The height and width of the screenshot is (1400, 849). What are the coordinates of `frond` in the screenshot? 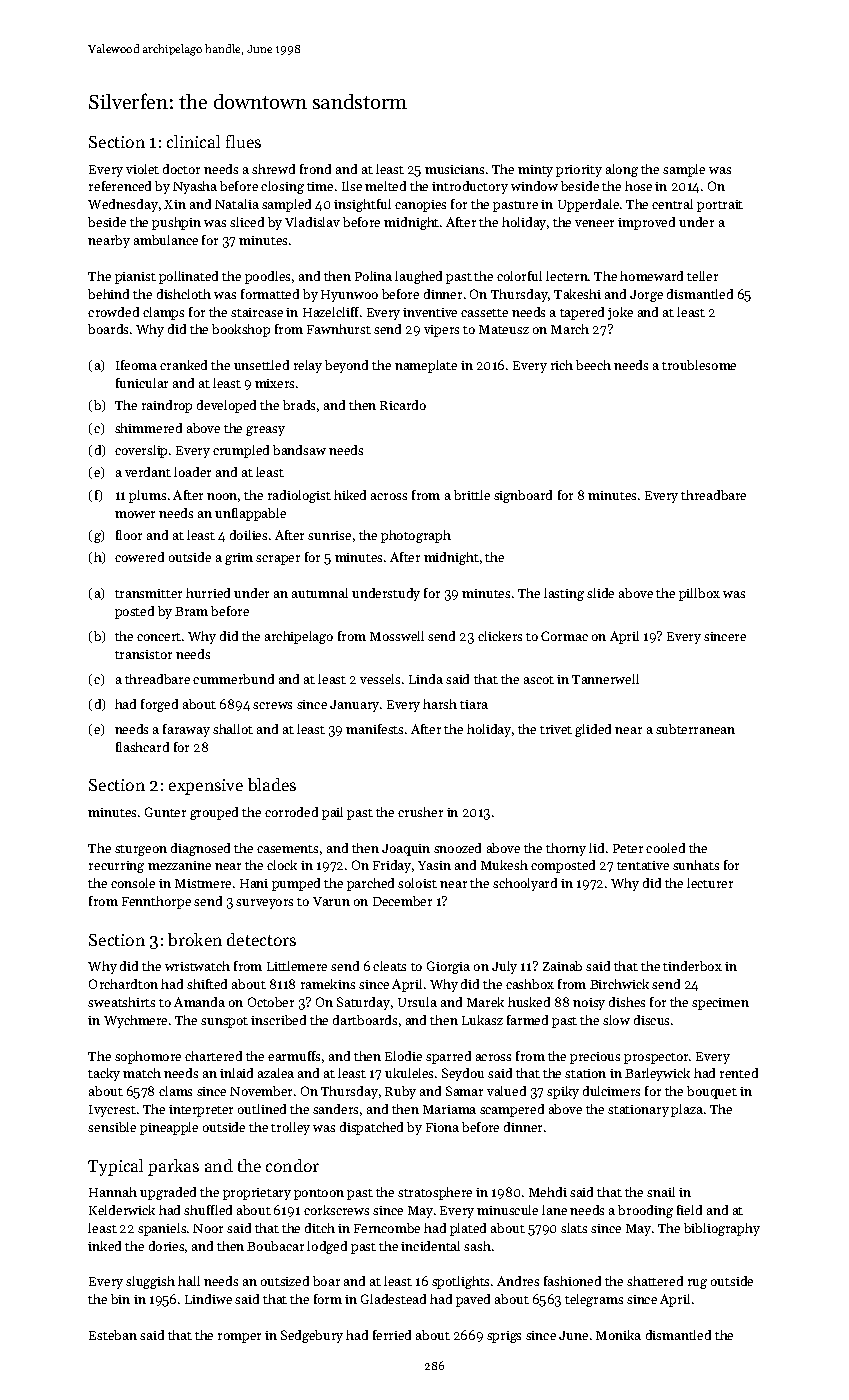 It's located at (315, 169).
